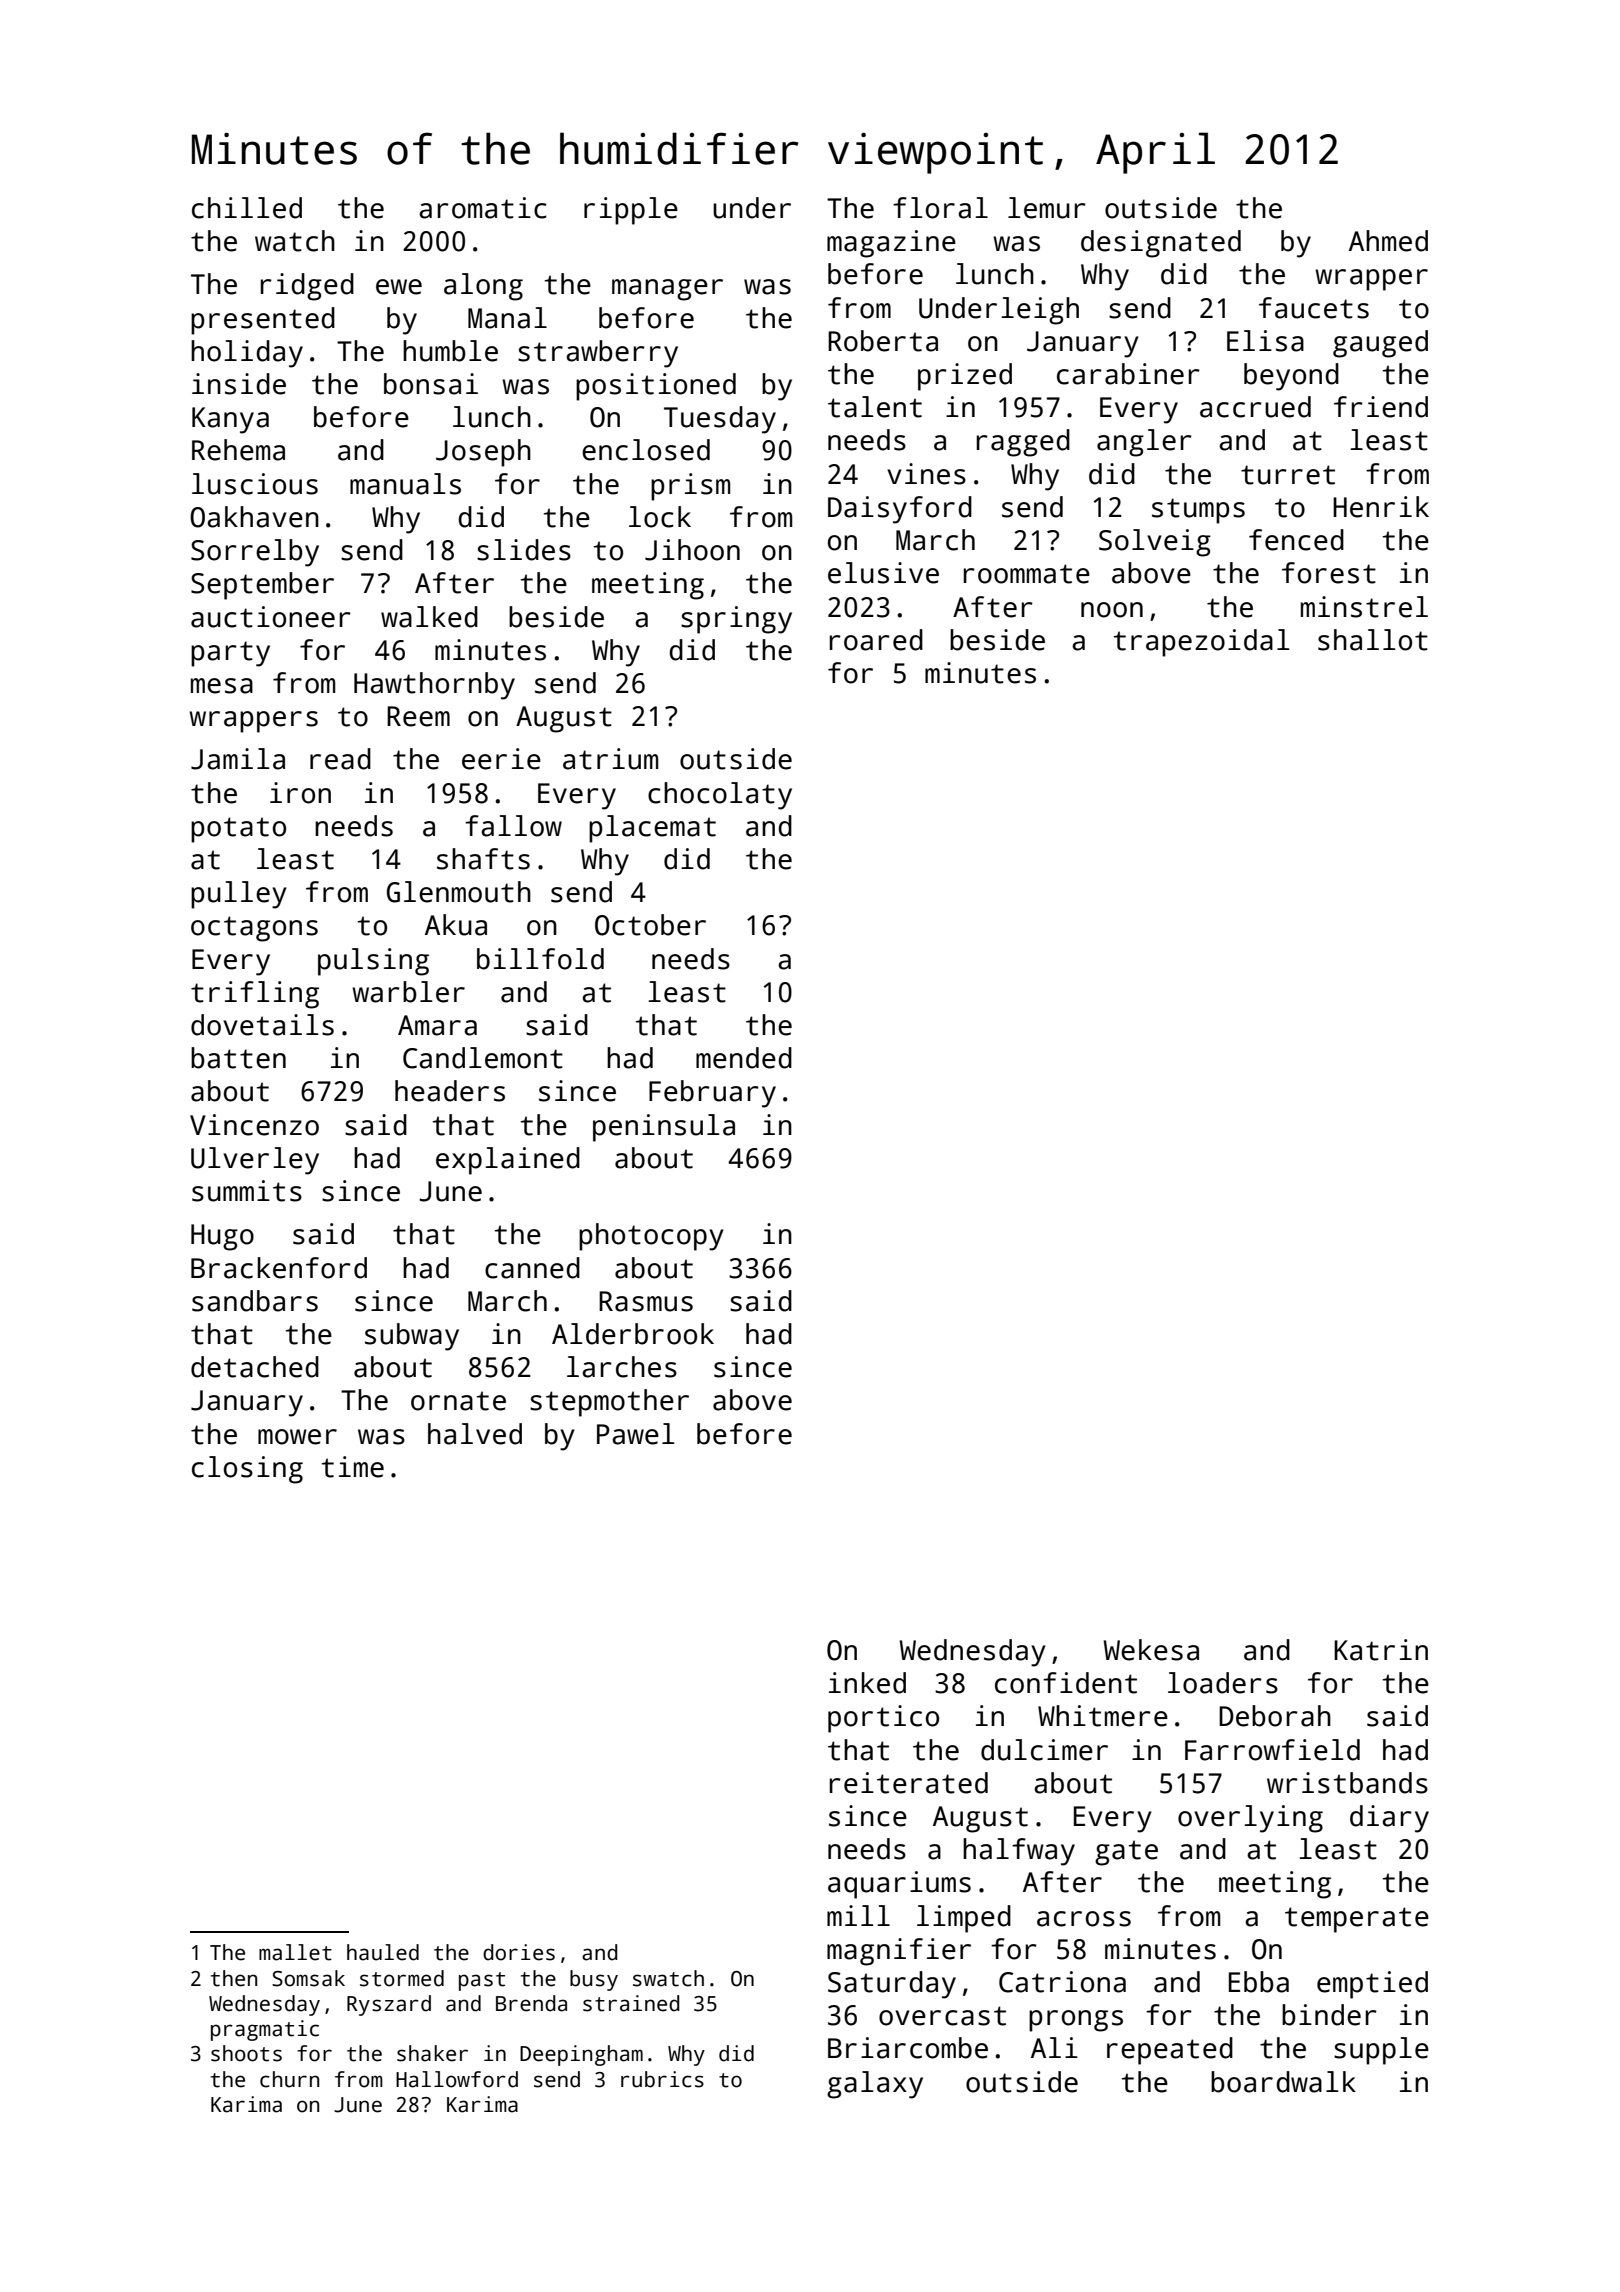 Image resolution: width=1620 pixels, height=2292 pixels. Describe the element at coordinates (744, 1058) in the screenshot. I see `mended` at that location.
